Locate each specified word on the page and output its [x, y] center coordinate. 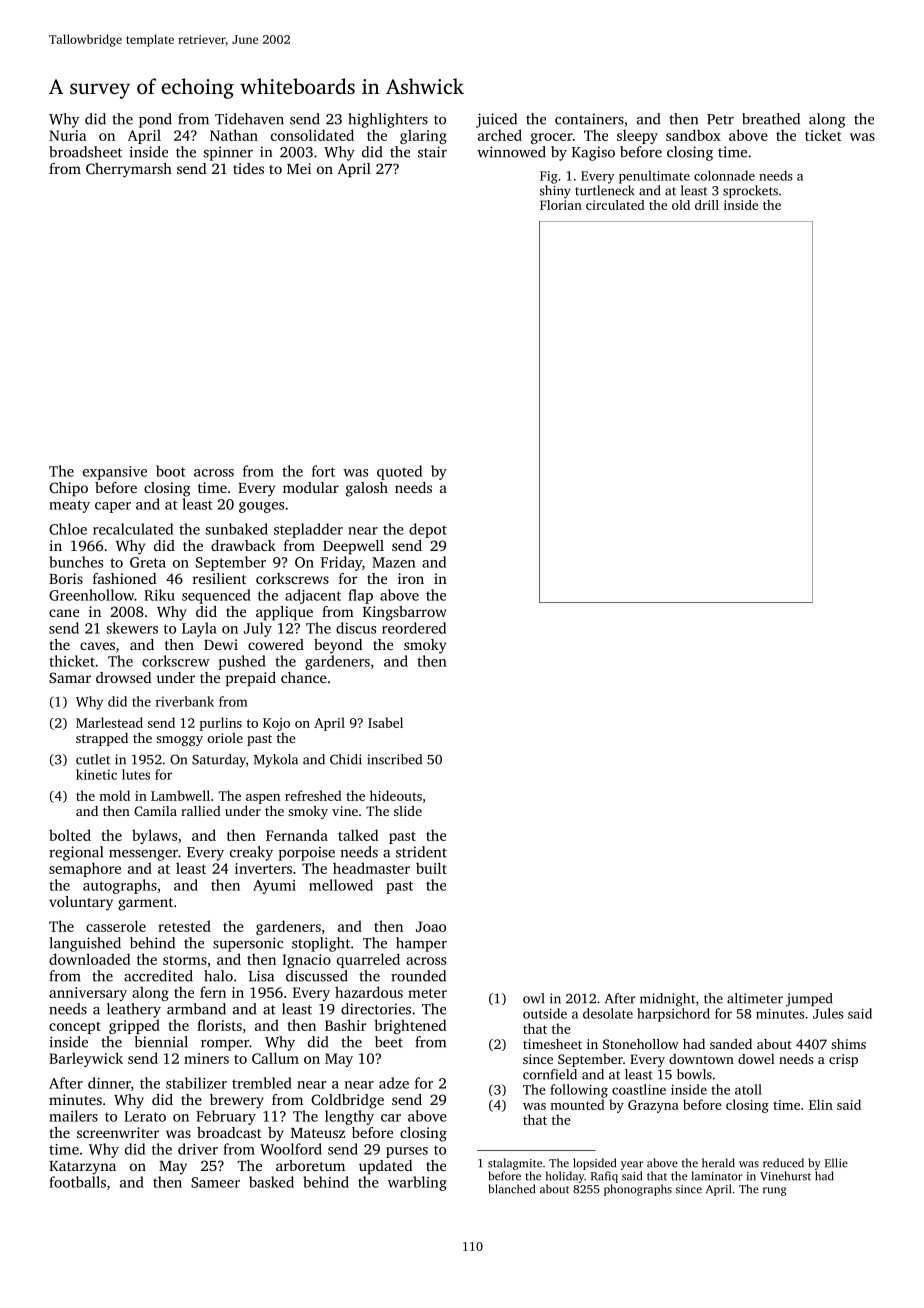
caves [97, 646]
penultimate [654, 177]
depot [428, 530]
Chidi [346, 759]
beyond [338, 646]
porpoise [307, 853]
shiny [555, 191]
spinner [228, 153]
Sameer [215, 1182]
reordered [414, 628]
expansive [115, 473]
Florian [561, 205]
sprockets [750, 191]
